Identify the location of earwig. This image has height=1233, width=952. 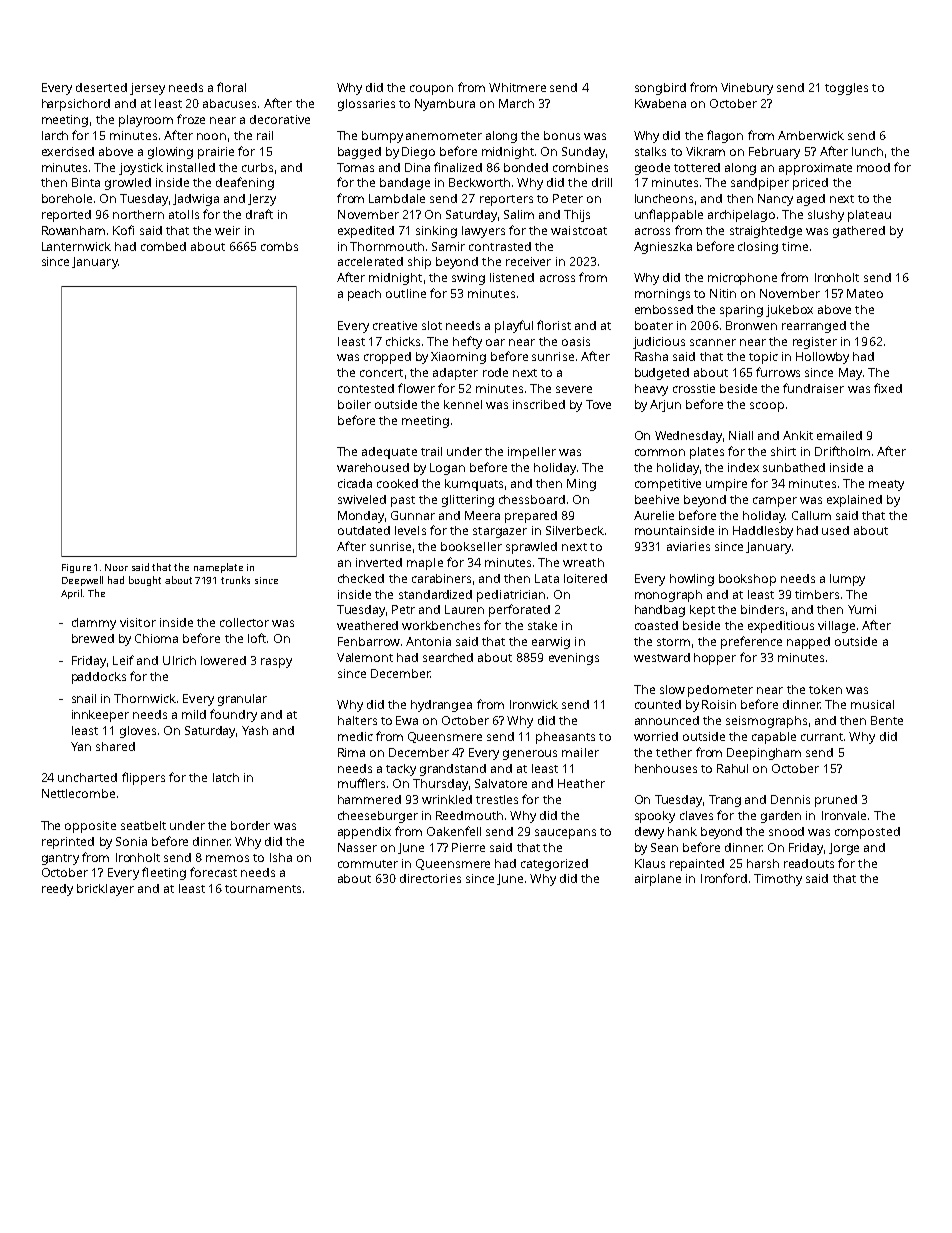
(551, 643).
